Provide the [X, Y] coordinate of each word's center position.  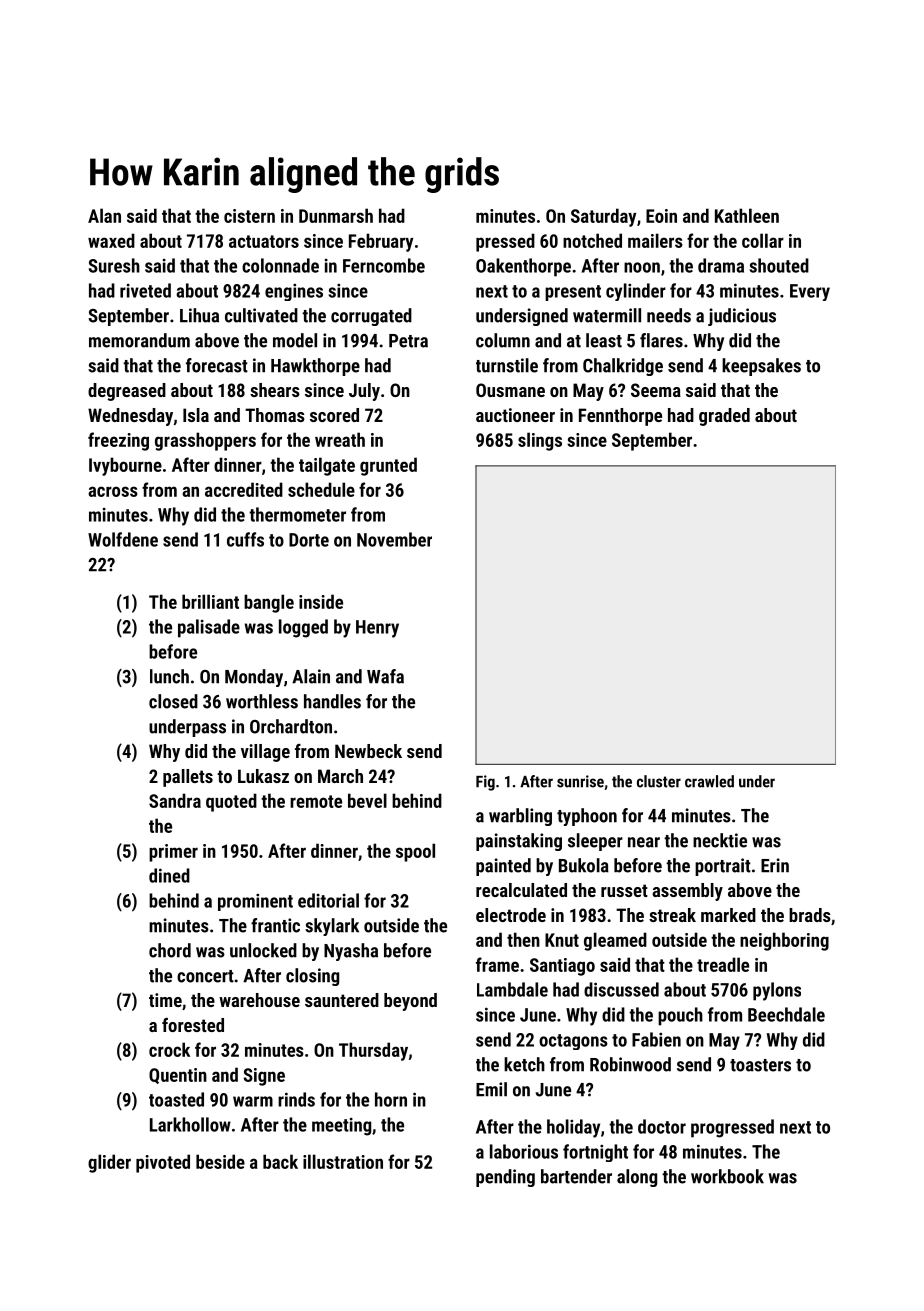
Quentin [178, 1076]
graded [724, 417]
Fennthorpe [620, 417]
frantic [275, 925]
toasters [760, 1065]
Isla [196, 415]
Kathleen [747, 215]
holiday [573, 1128]
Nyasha [351, 952]
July [364, 392]
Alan [104, 215]
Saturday [603, 217]
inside [321, 601]
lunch [169, 676]
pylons [777, 991]
